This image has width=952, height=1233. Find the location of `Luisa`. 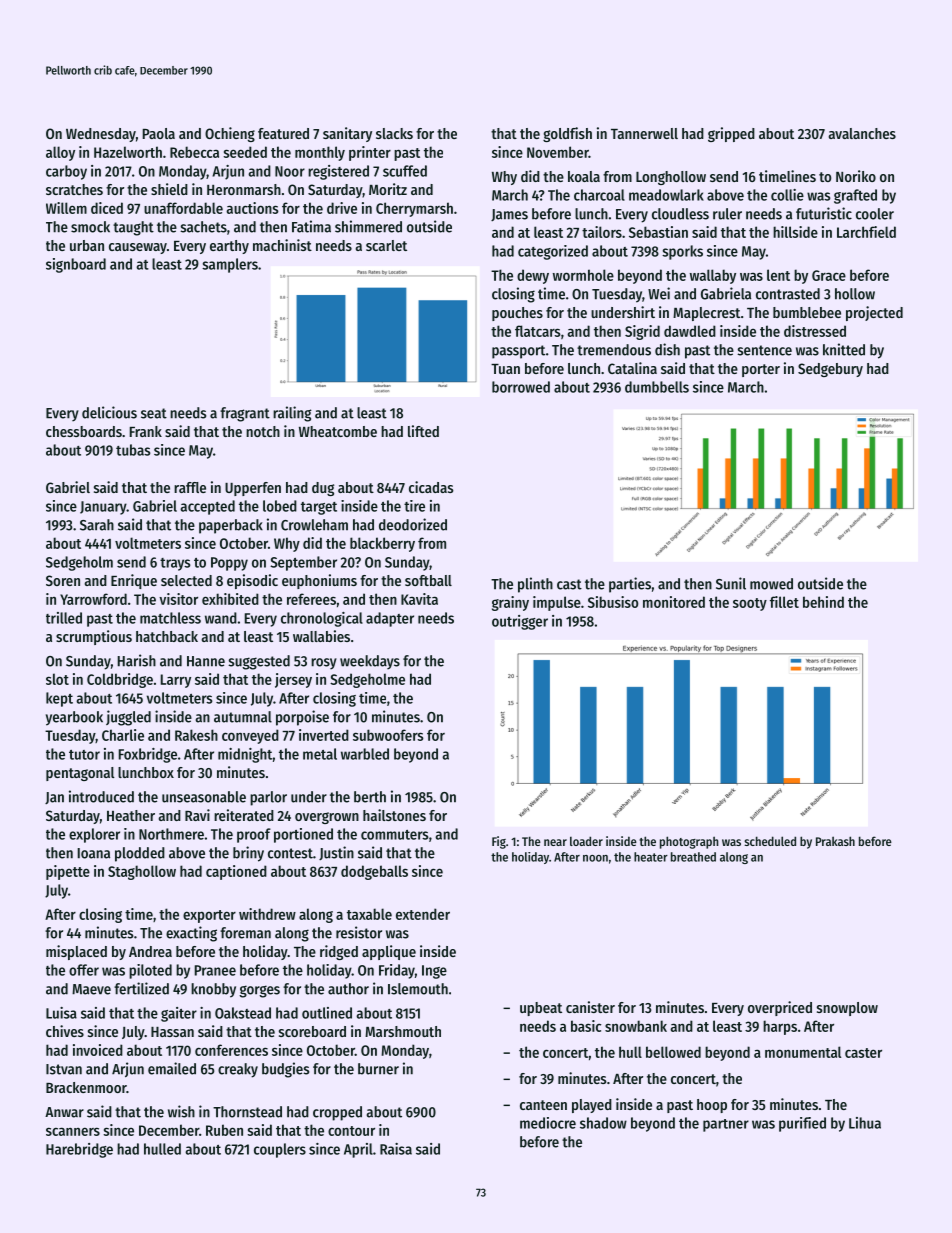

Luisa is located at coordinates (61, 1013).
